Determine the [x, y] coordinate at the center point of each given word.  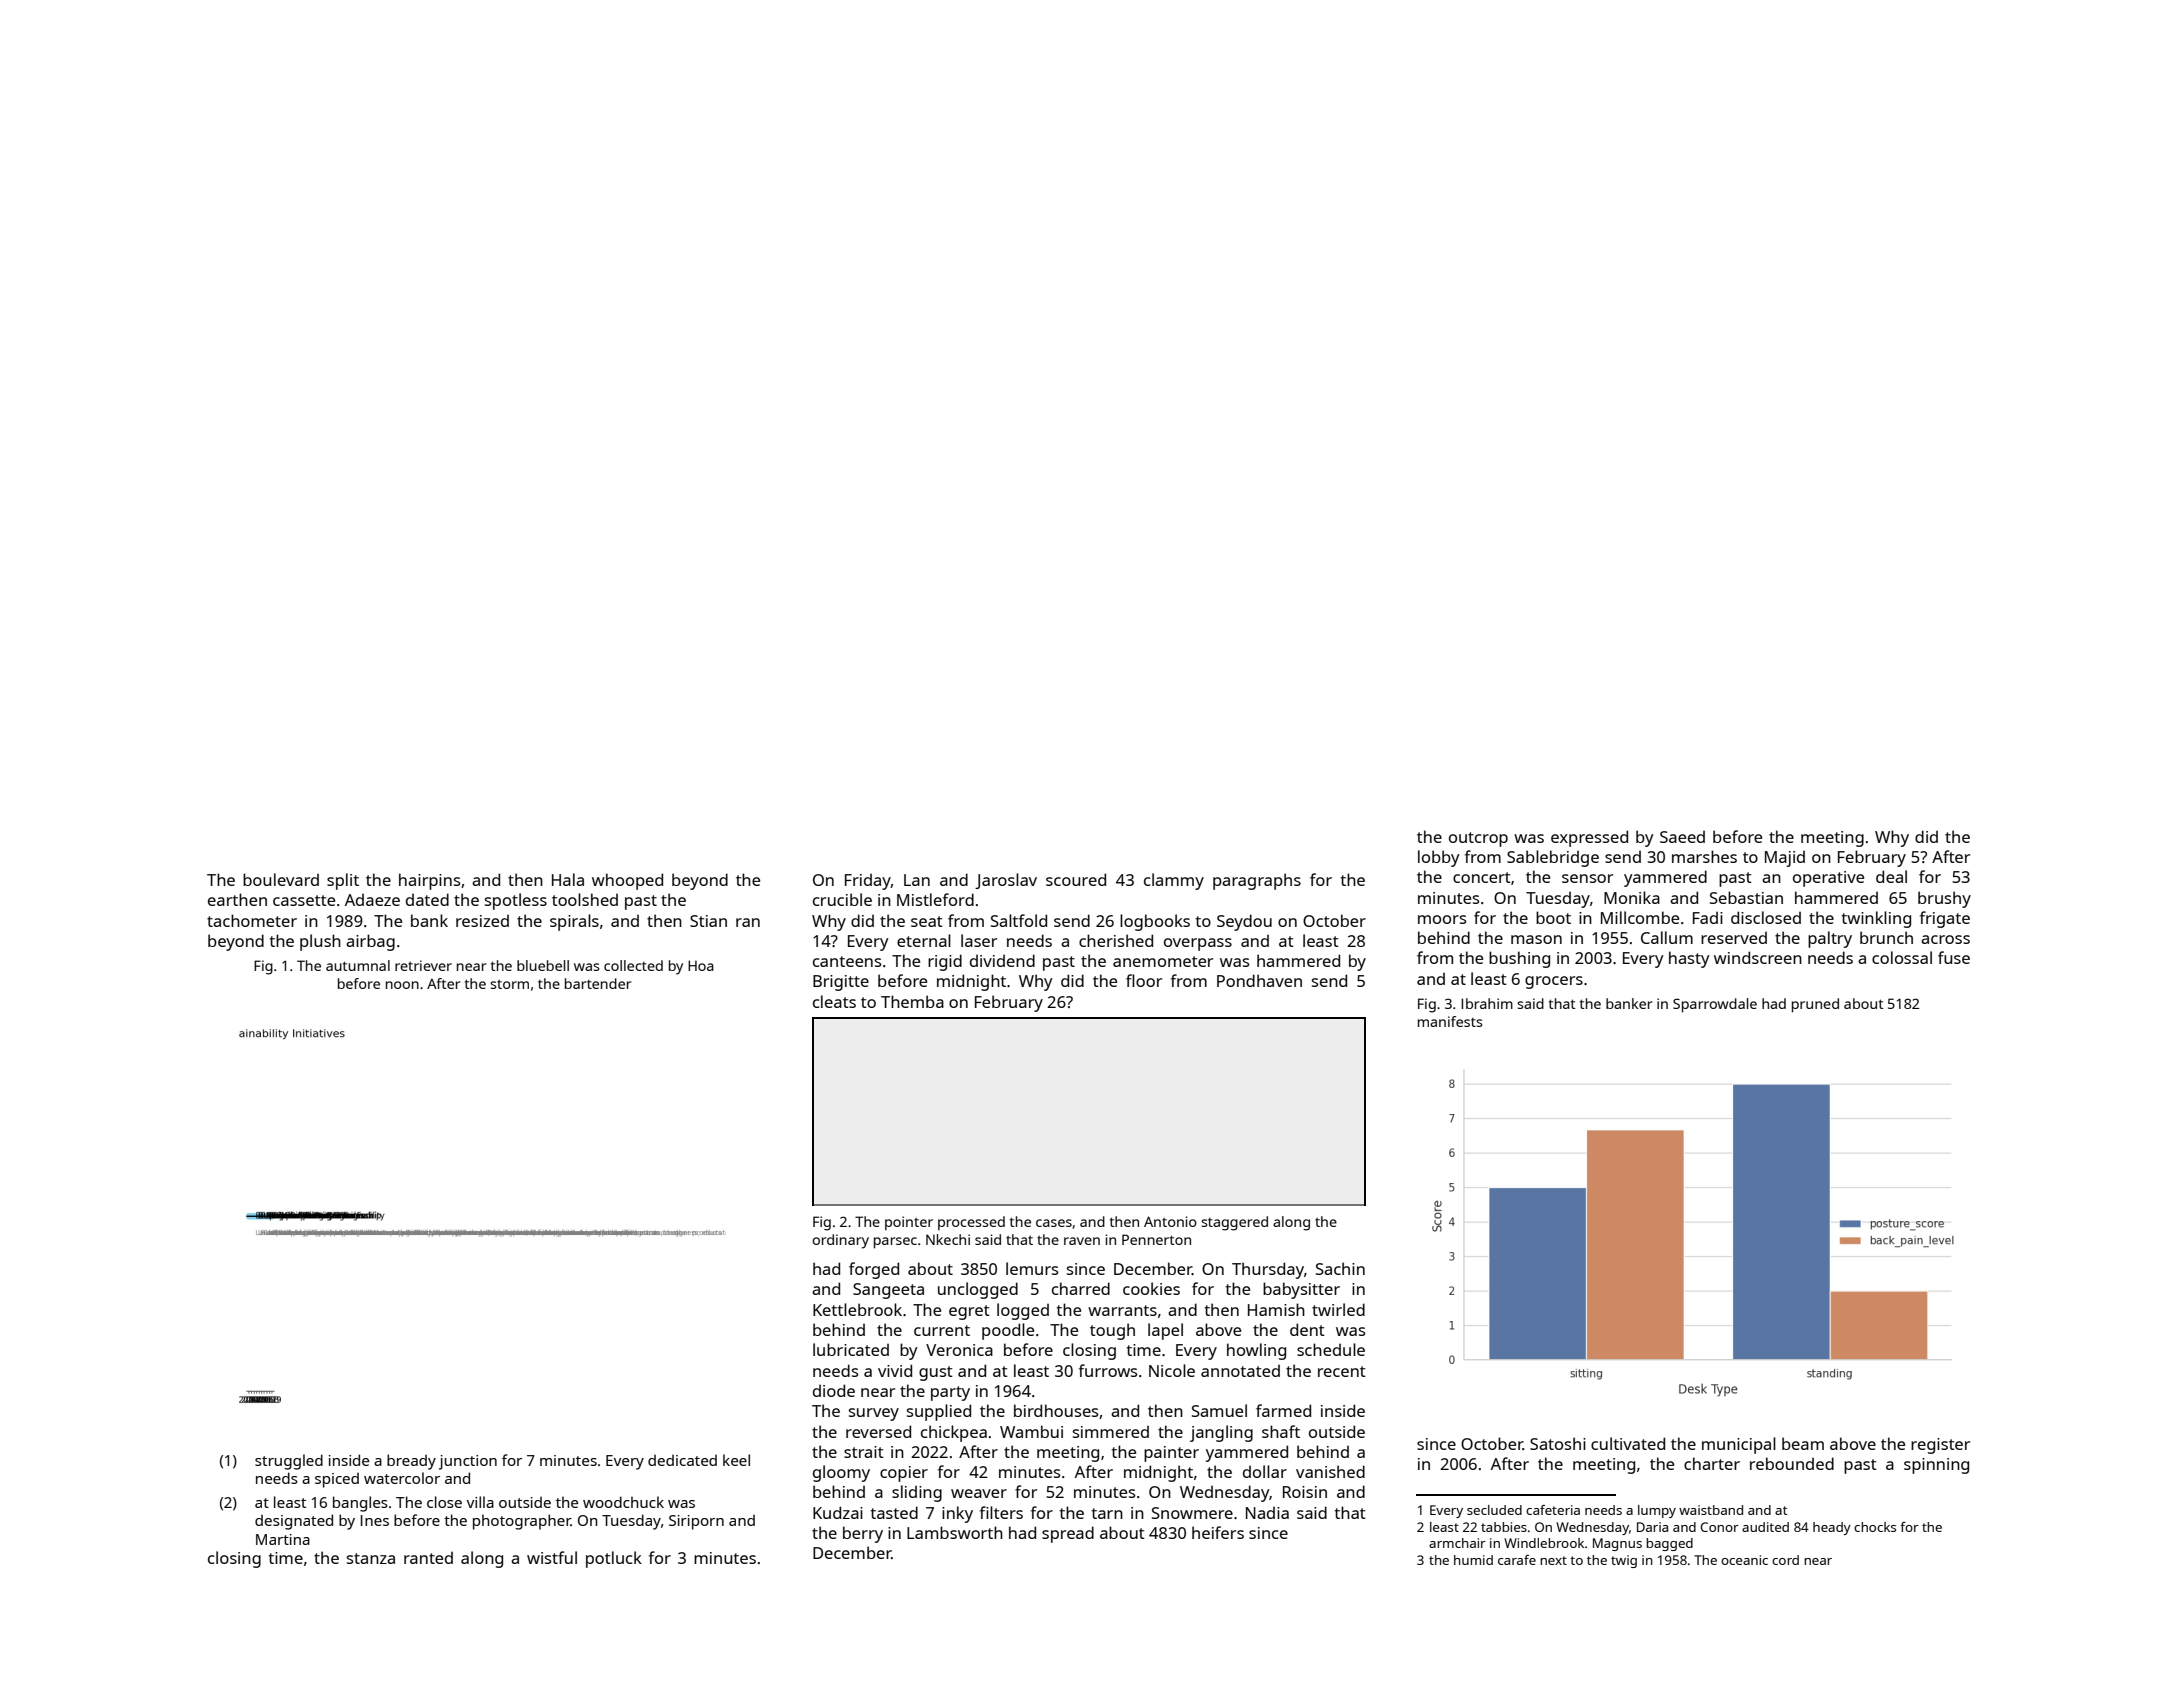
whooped [627, 881]
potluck [614, 1559]
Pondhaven [1259, 980]
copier [904, 1474]
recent [1342, 1371]
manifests [1450, 1021]
